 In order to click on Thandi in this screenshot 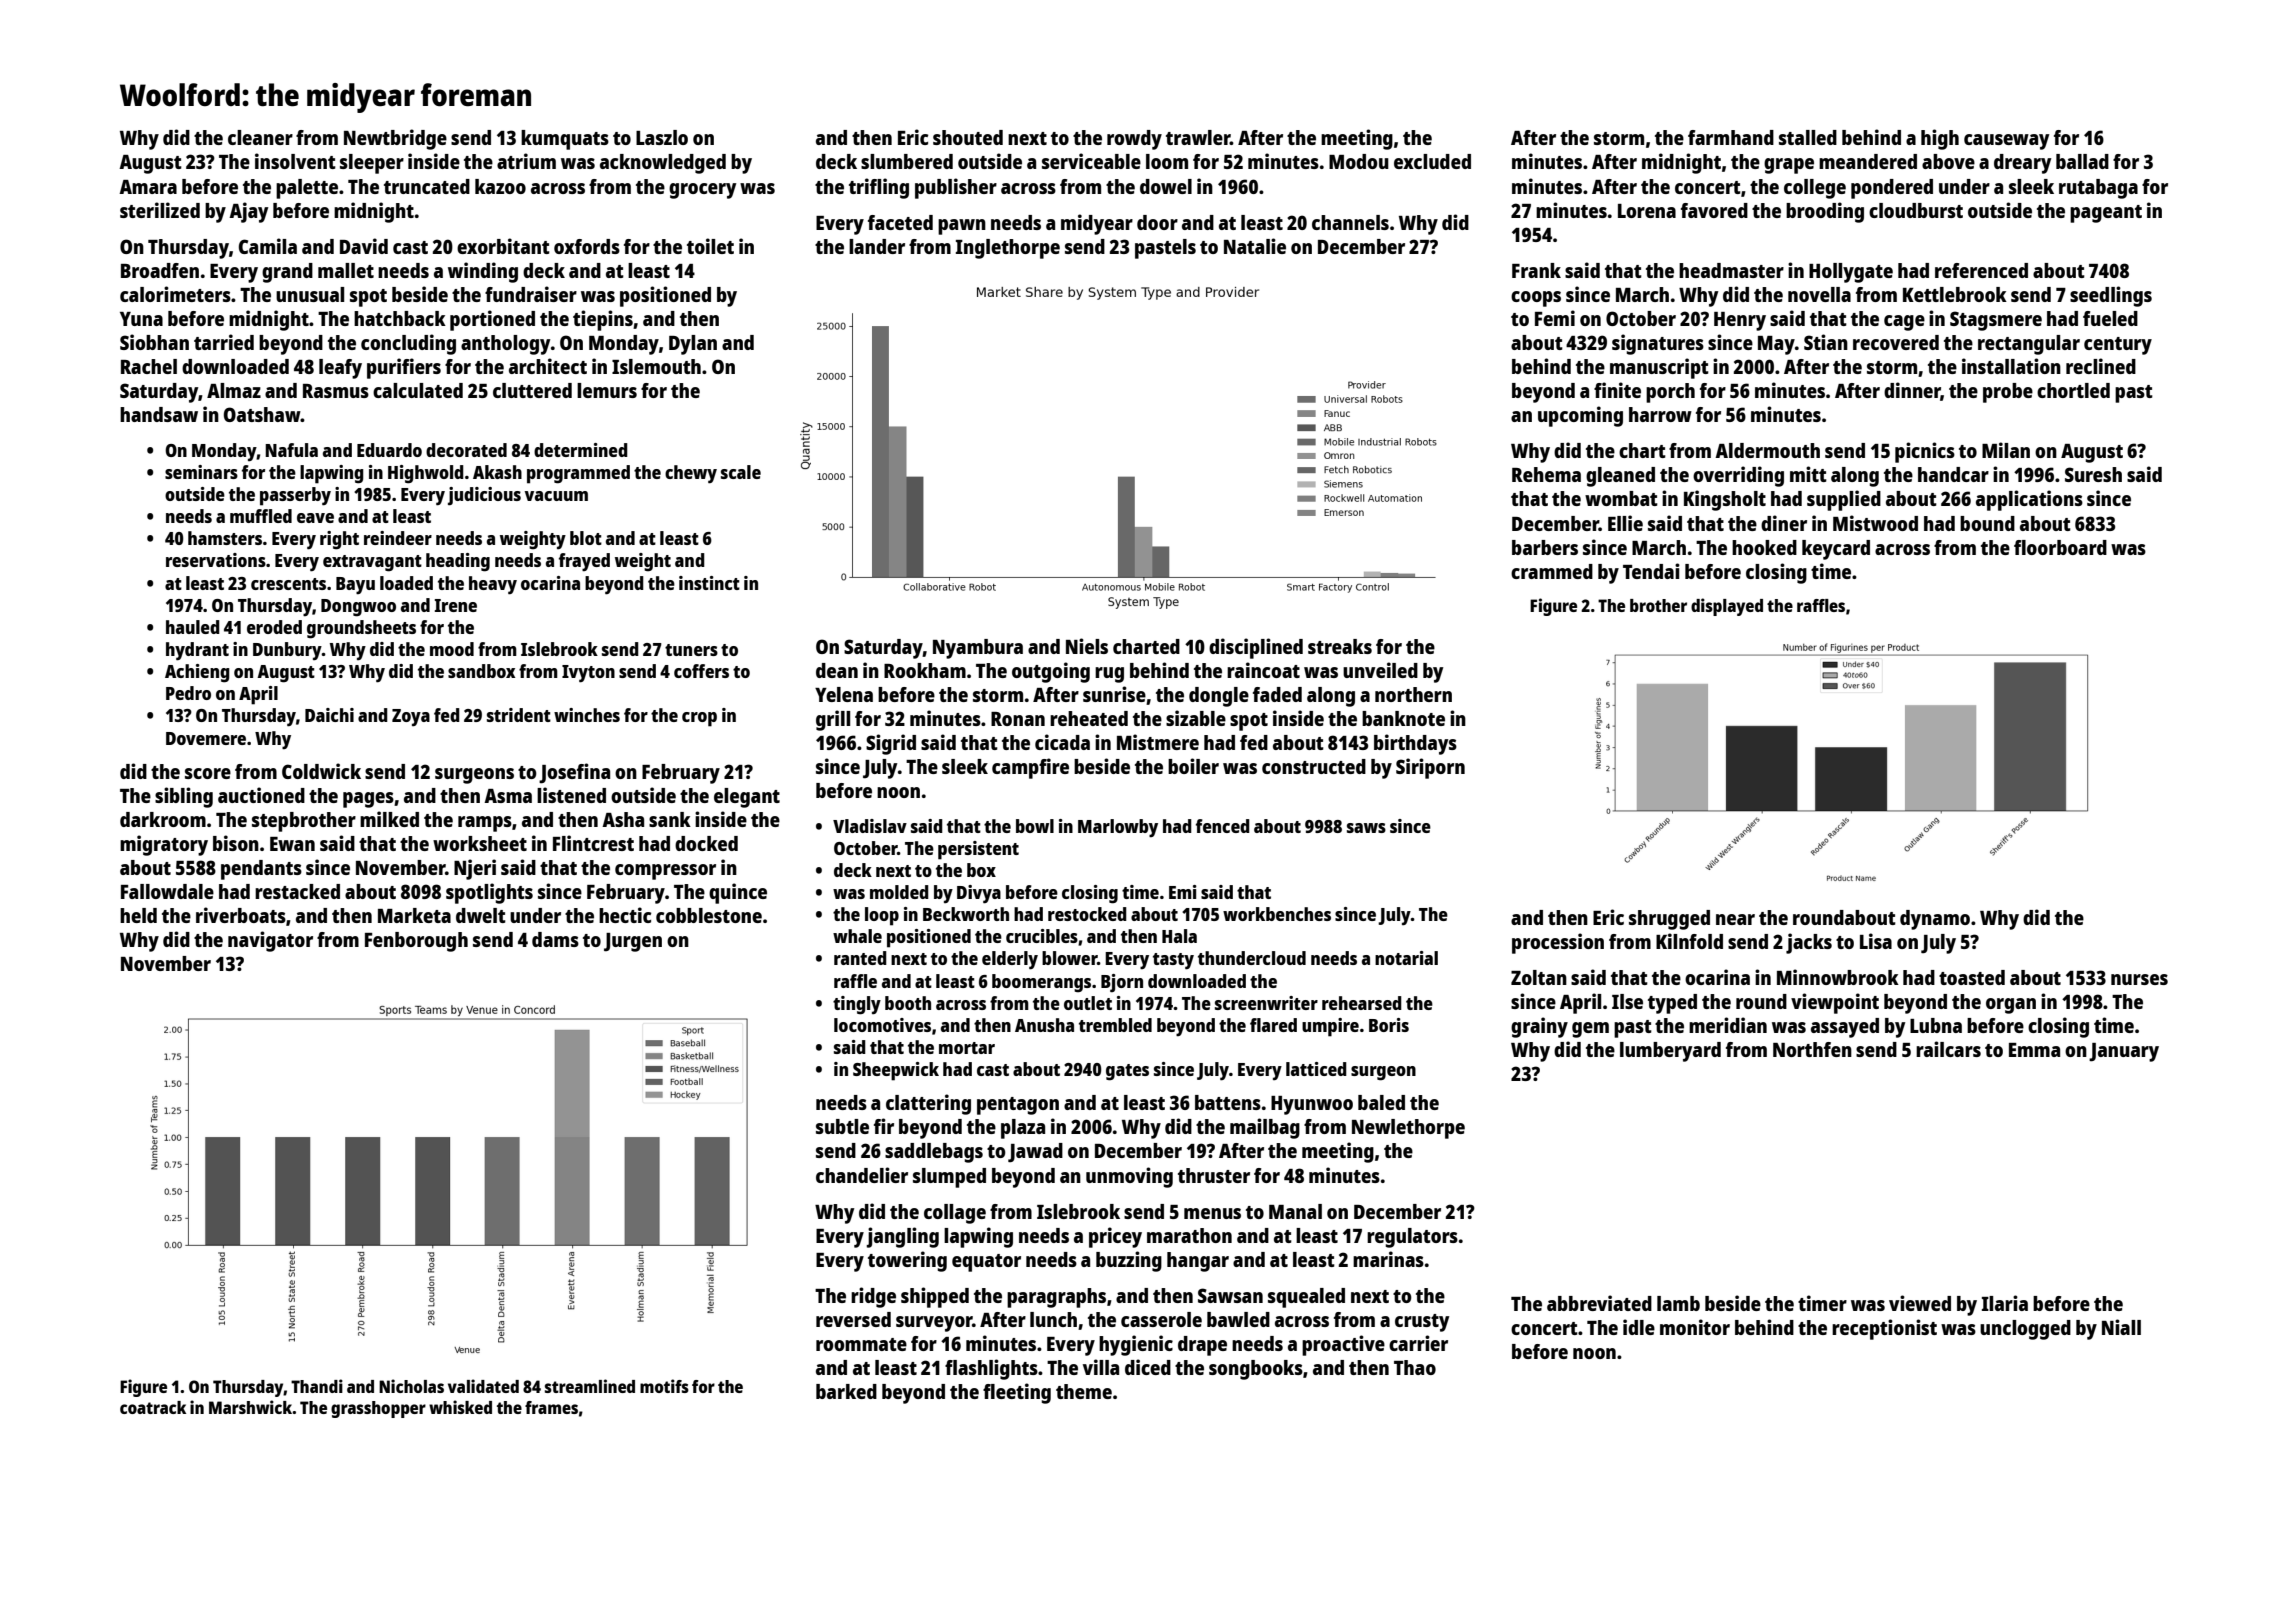, I will do `click(317, 1386)`.
